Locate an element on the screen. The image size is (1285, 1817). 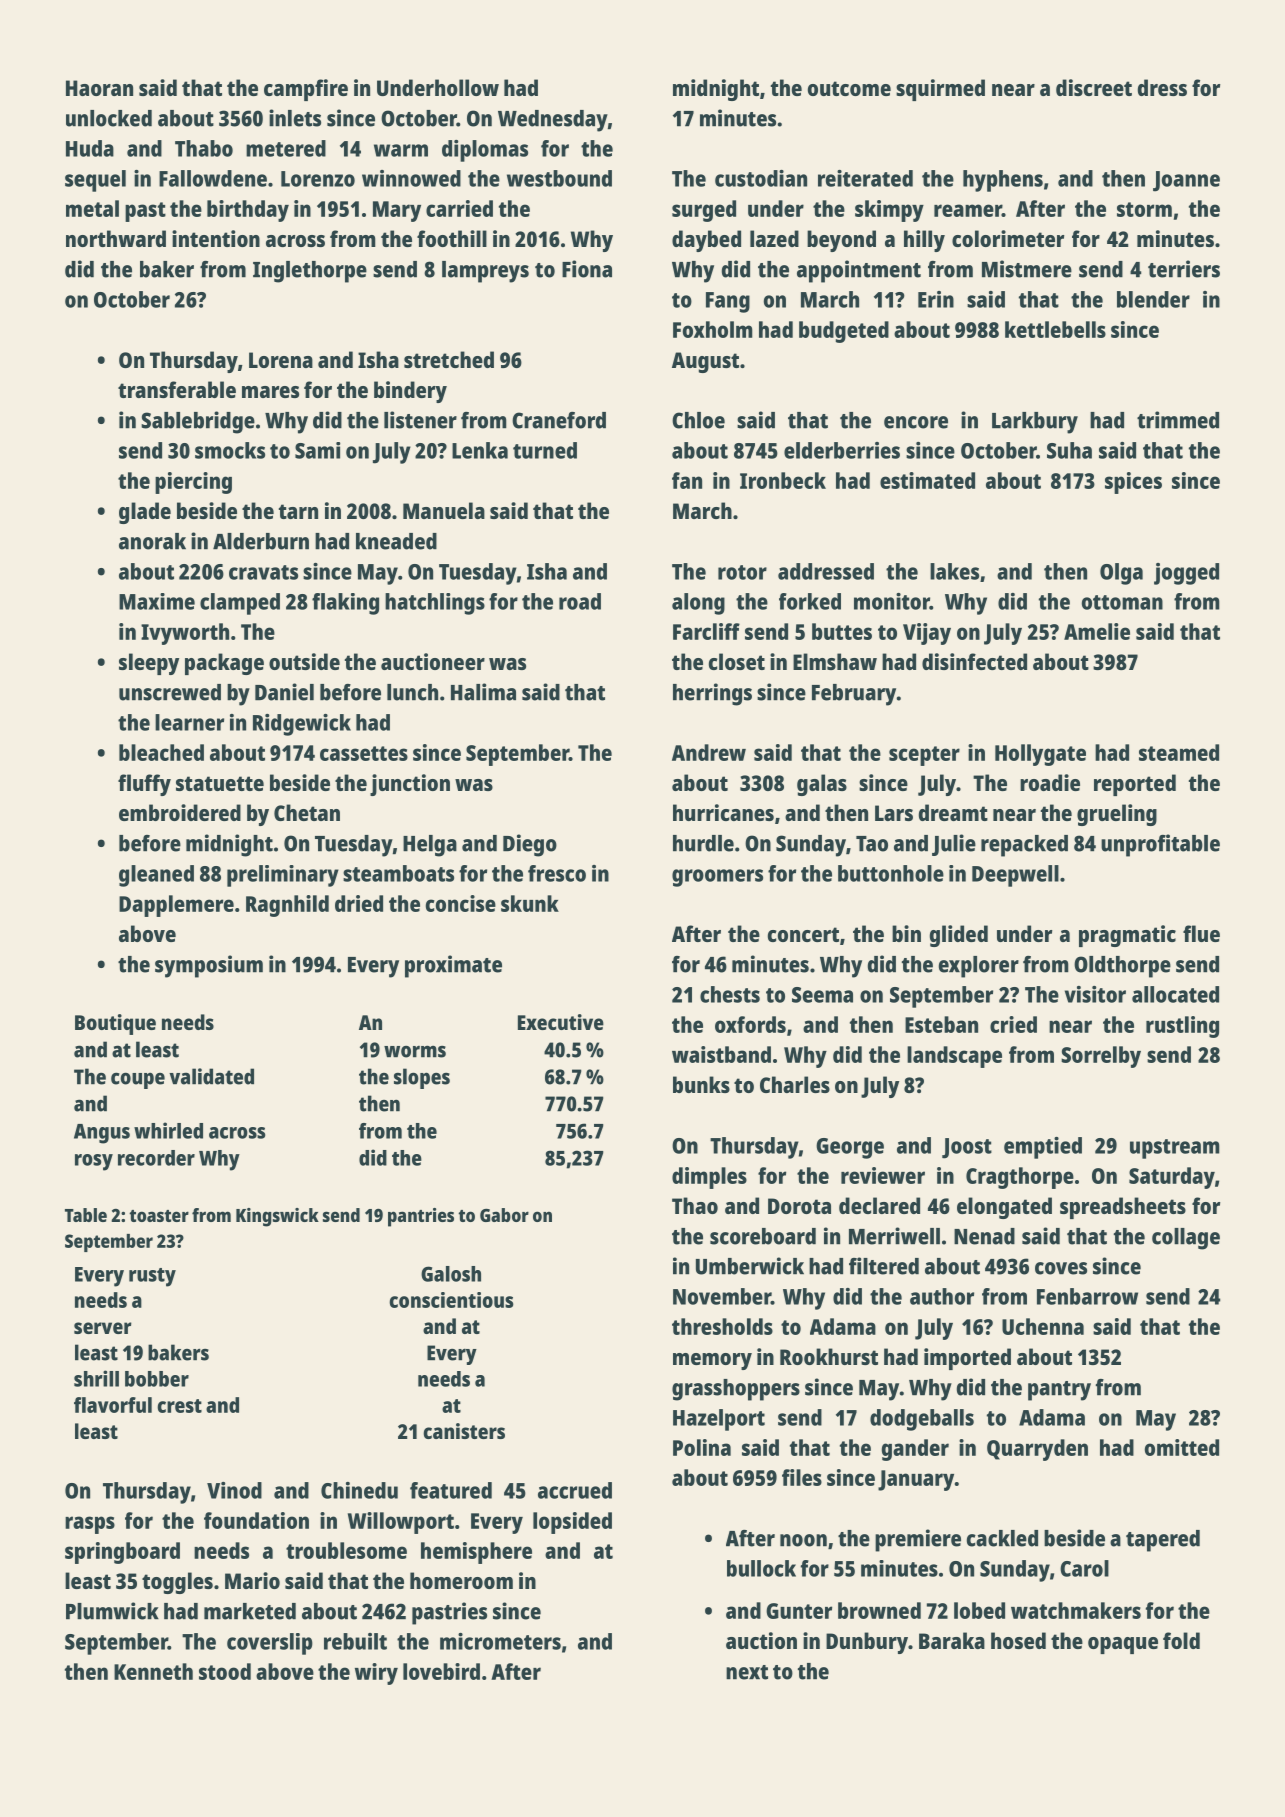
bullock is located at coordinates (761, 1568).
